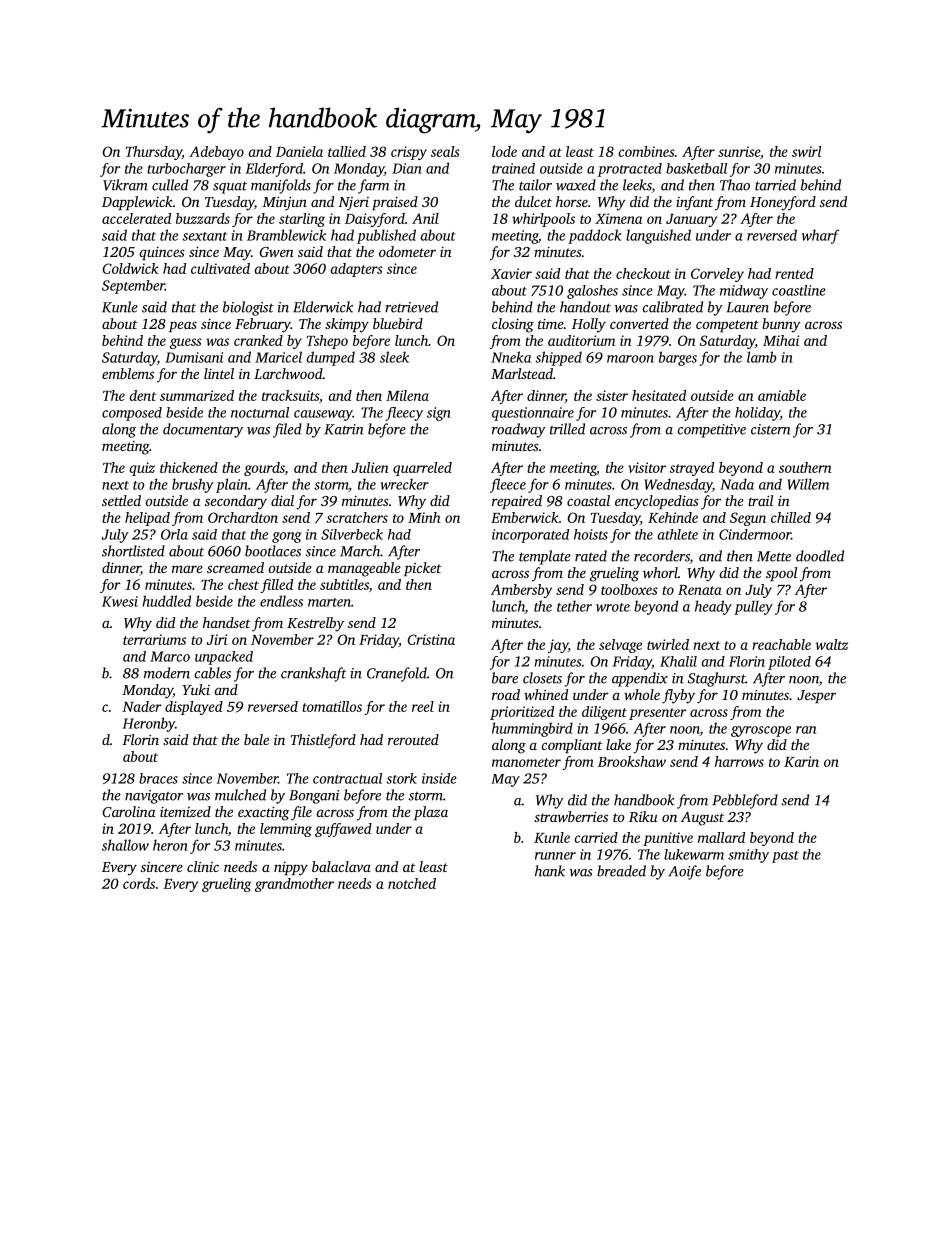 Image resolution: width=952 pixels, height=1233 pixels. I want to click on Thistleford, so click(323, 741).
